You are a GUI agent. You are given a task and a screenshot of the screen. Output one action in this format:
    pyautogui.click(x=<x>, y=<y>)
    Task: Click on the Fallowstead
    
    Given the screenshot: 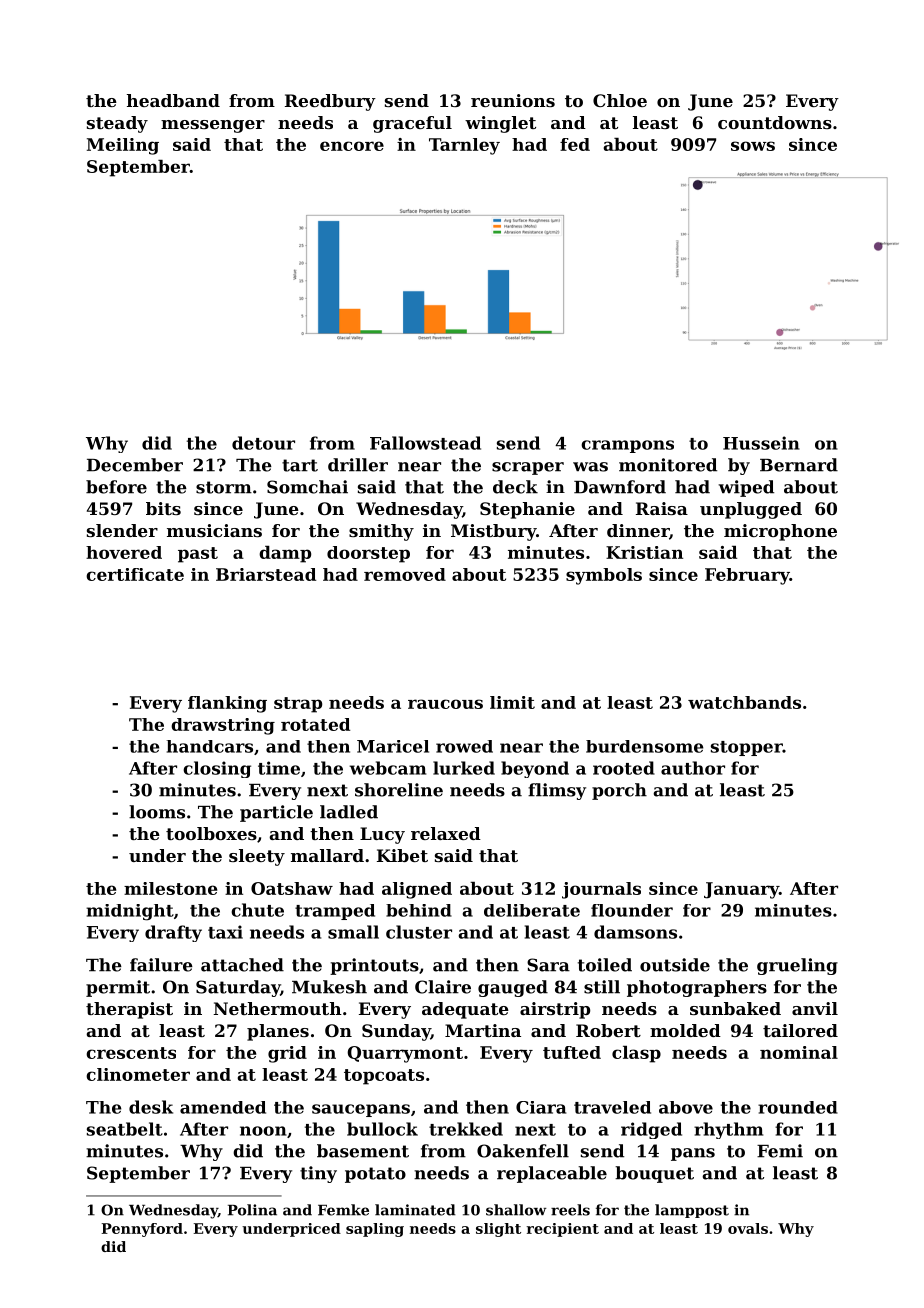 What is the action you would take?
    pyautogui.click(x=425, y=443)
